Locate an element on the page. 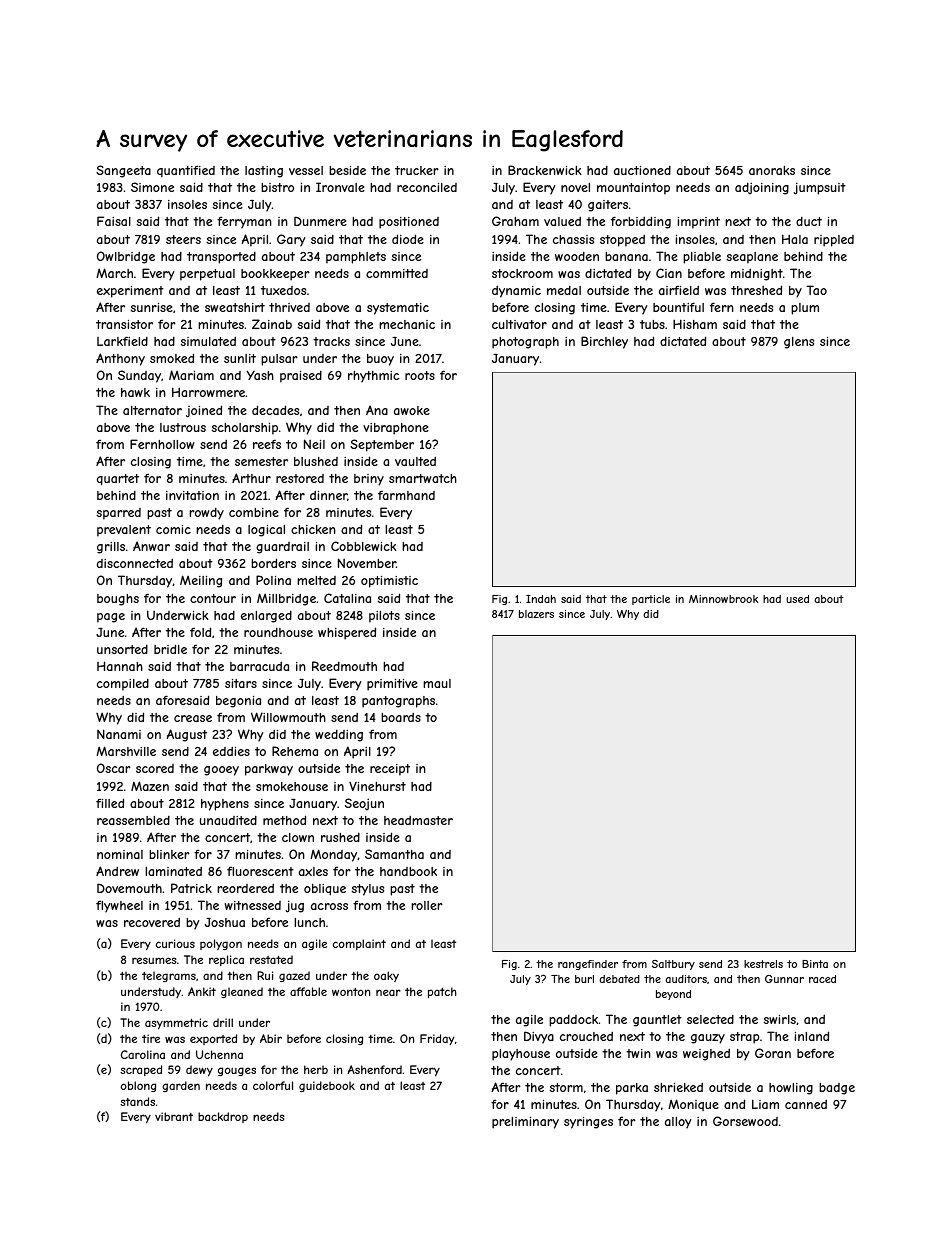  headmaster is located at coordinates (418, 820).
